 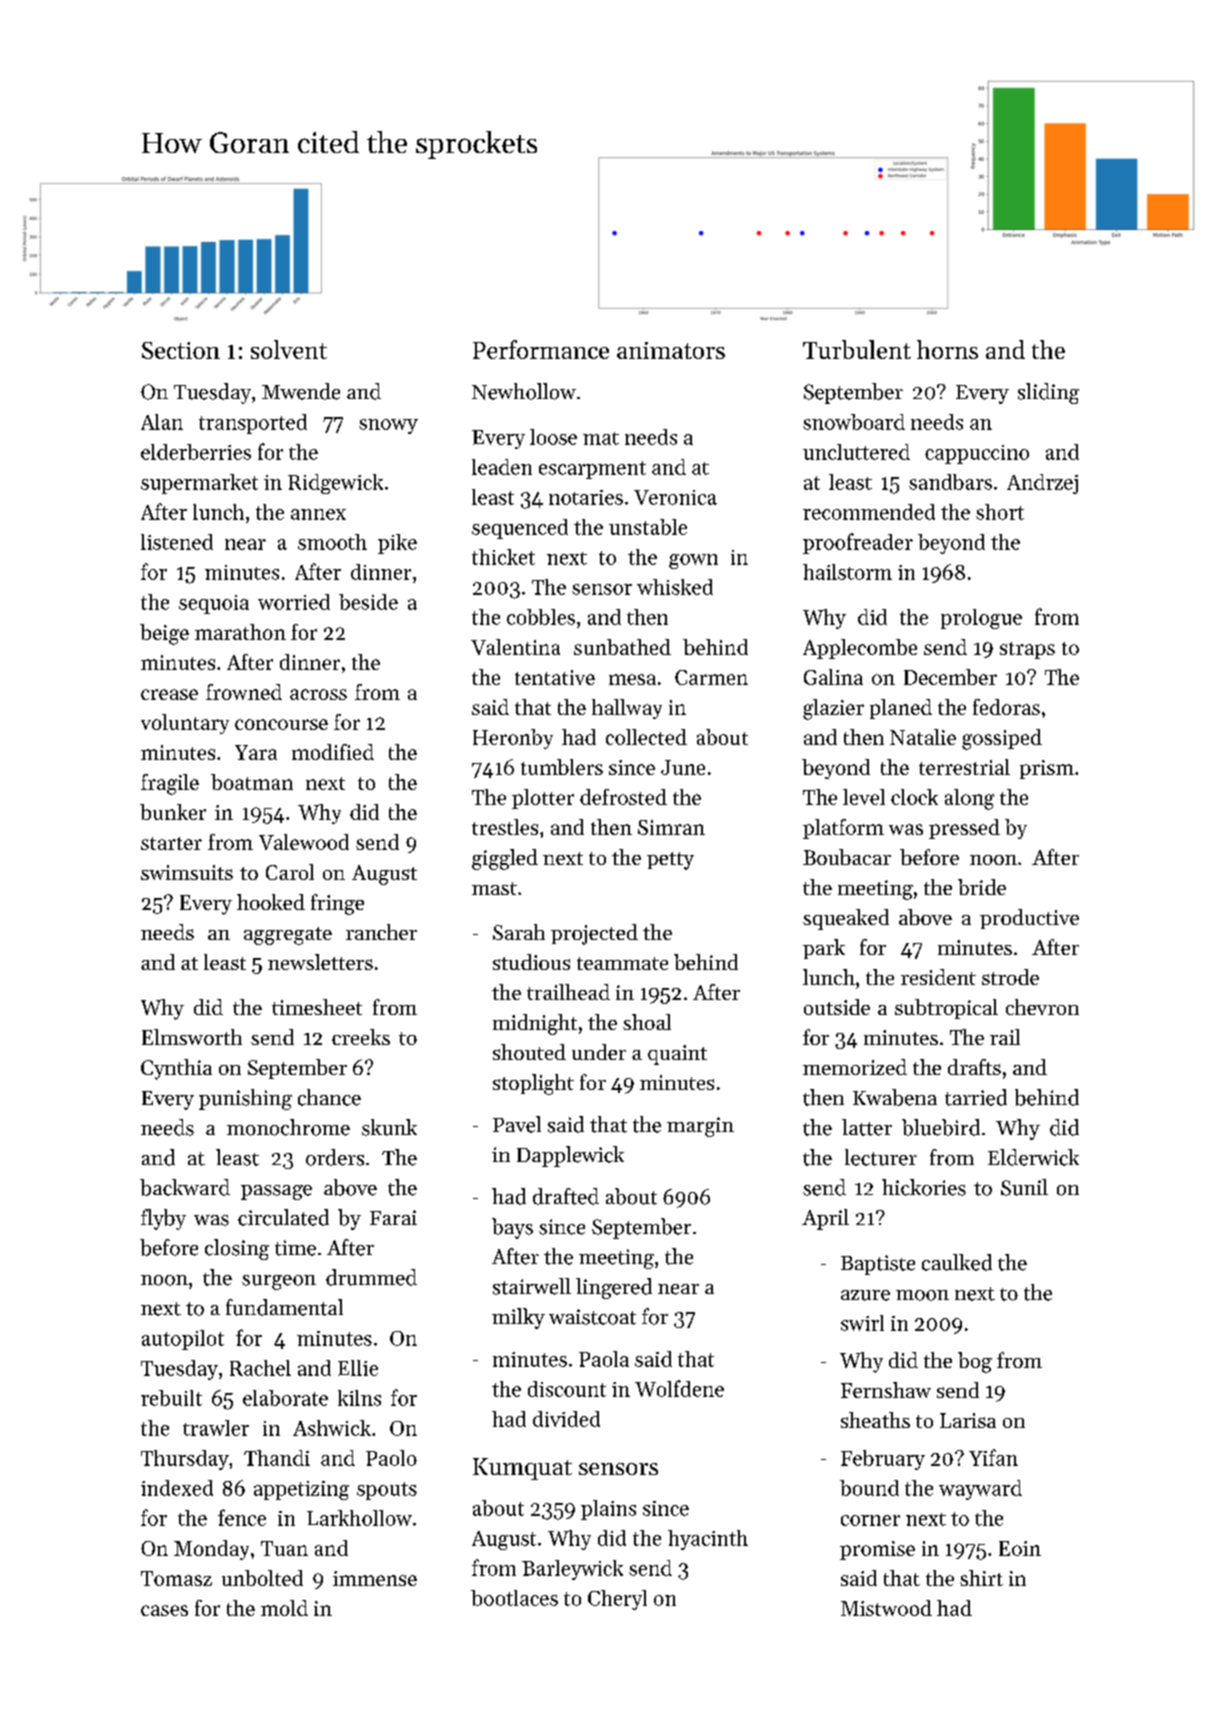 I want to click on transported, so click(x=253, y=424).
